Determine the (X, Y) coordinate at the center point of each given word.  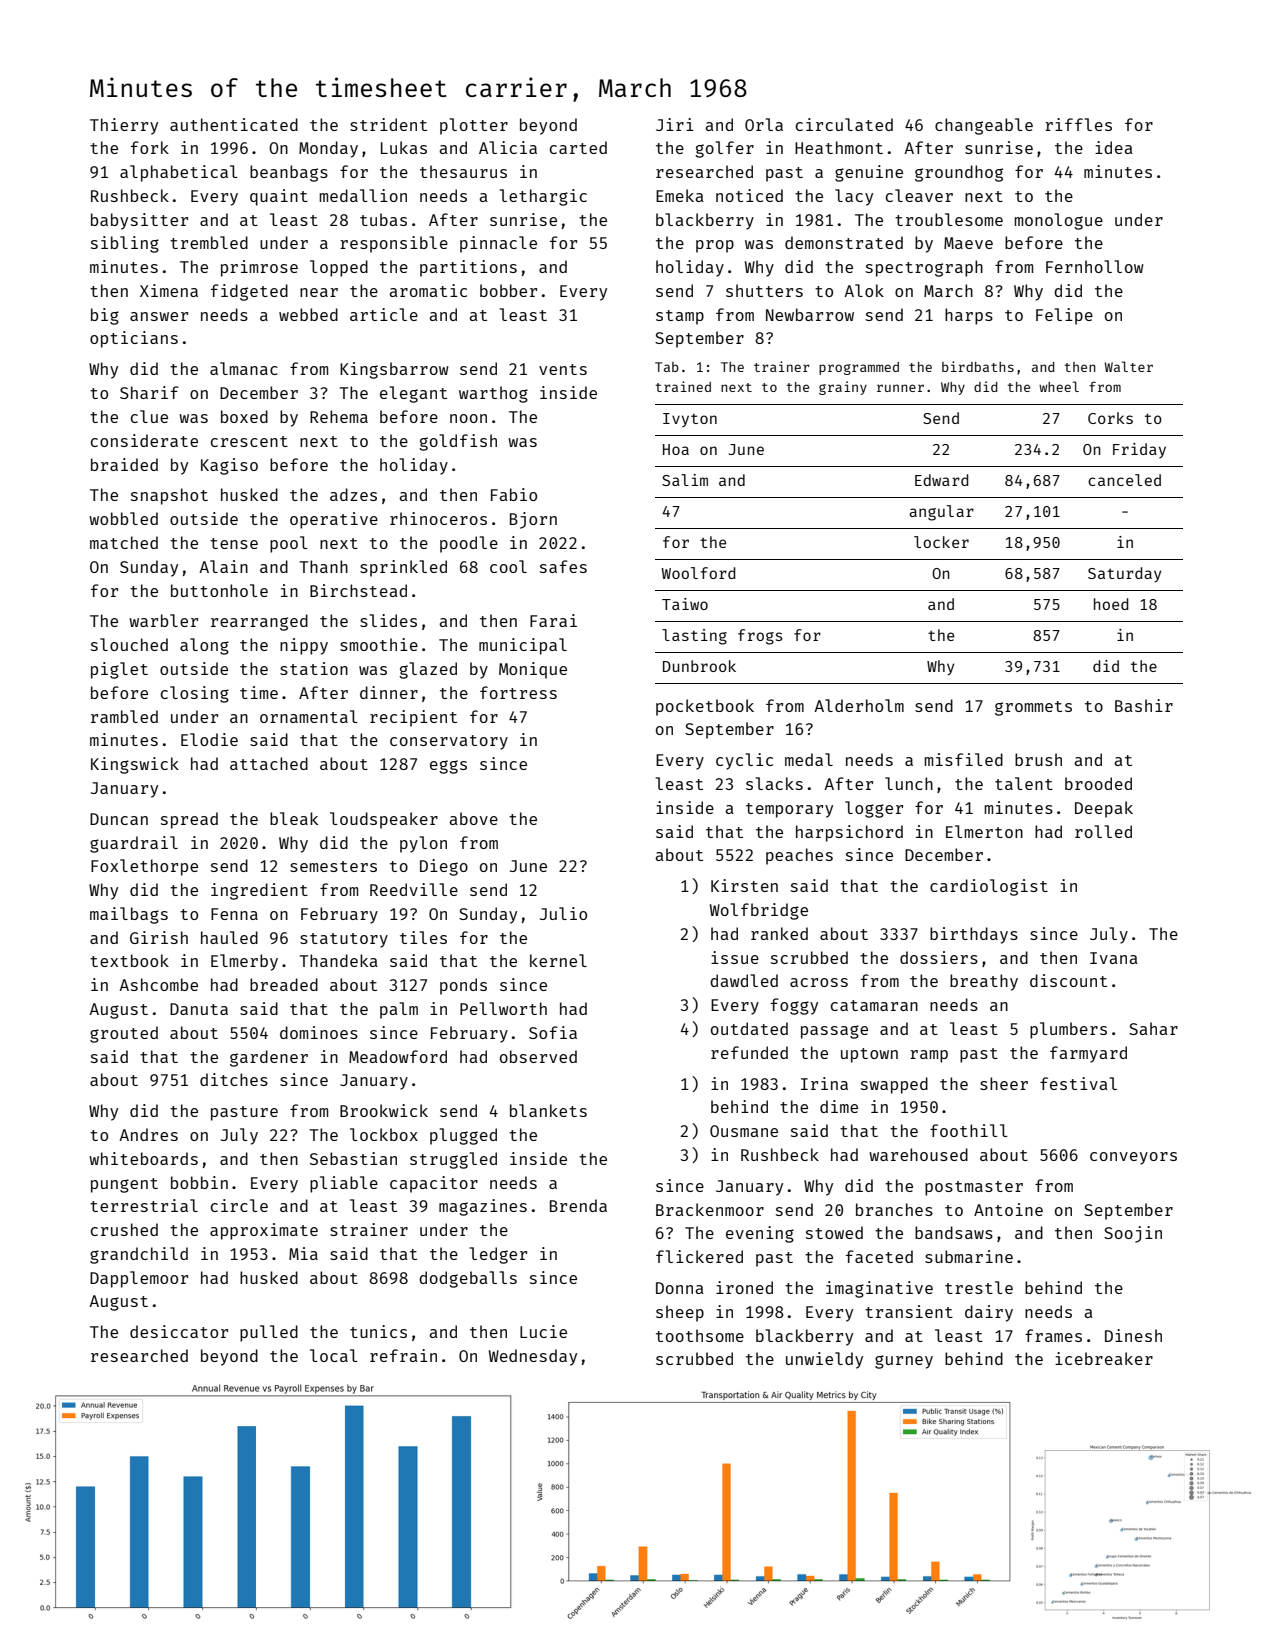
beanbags (289, 173)
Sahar (1153, 1028)
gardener (269, 1058)
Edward (941, 480)
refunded (749, 1052)
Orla (764, 124)
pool (289, 544)
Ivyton (690, 420)
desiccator (179, 1331)
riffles (1078, 124)
